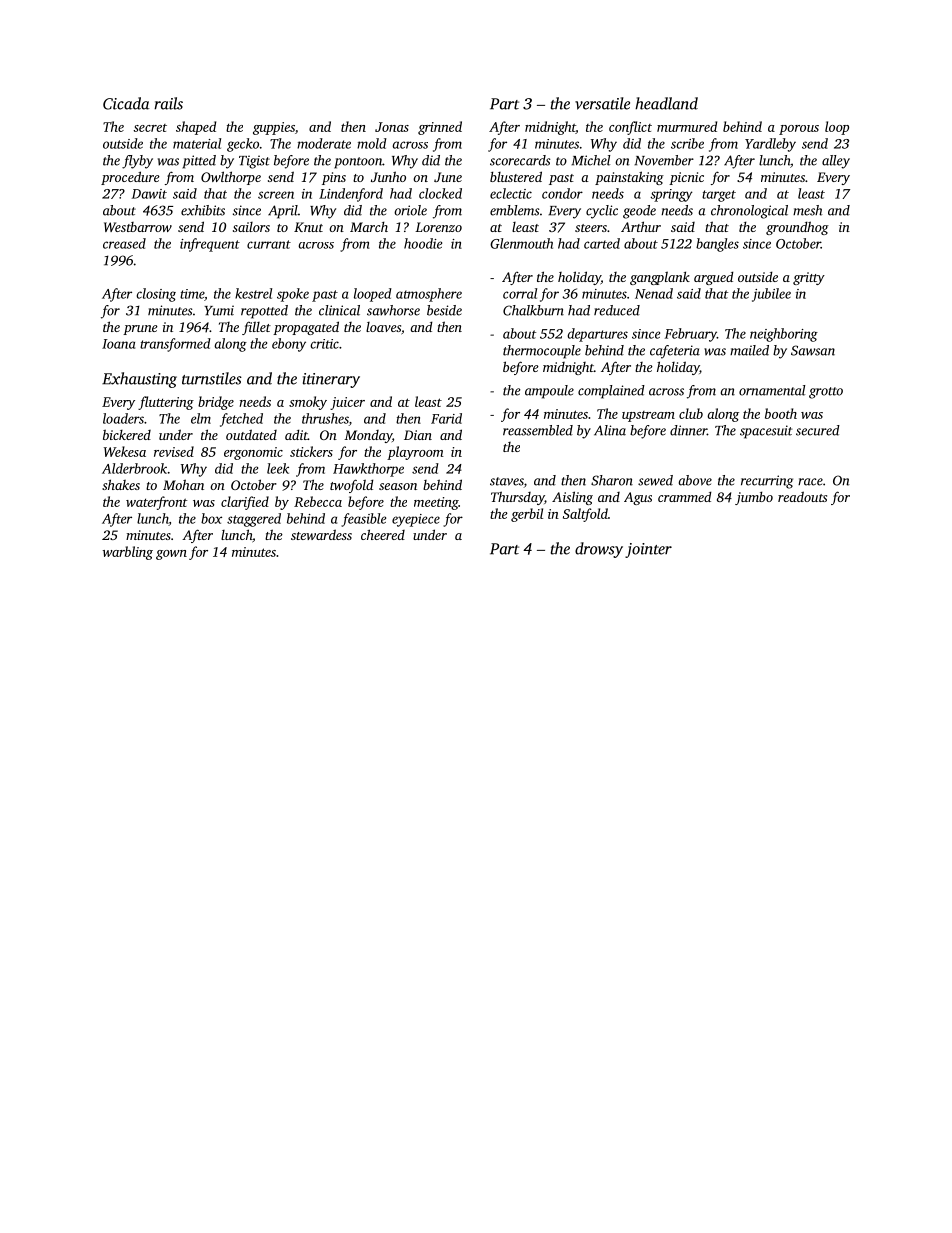 The width and height of the screenshot is (952, 1233). Describe the element at coordinates (283, 212) in the screenshot. I see `April` at that location.
